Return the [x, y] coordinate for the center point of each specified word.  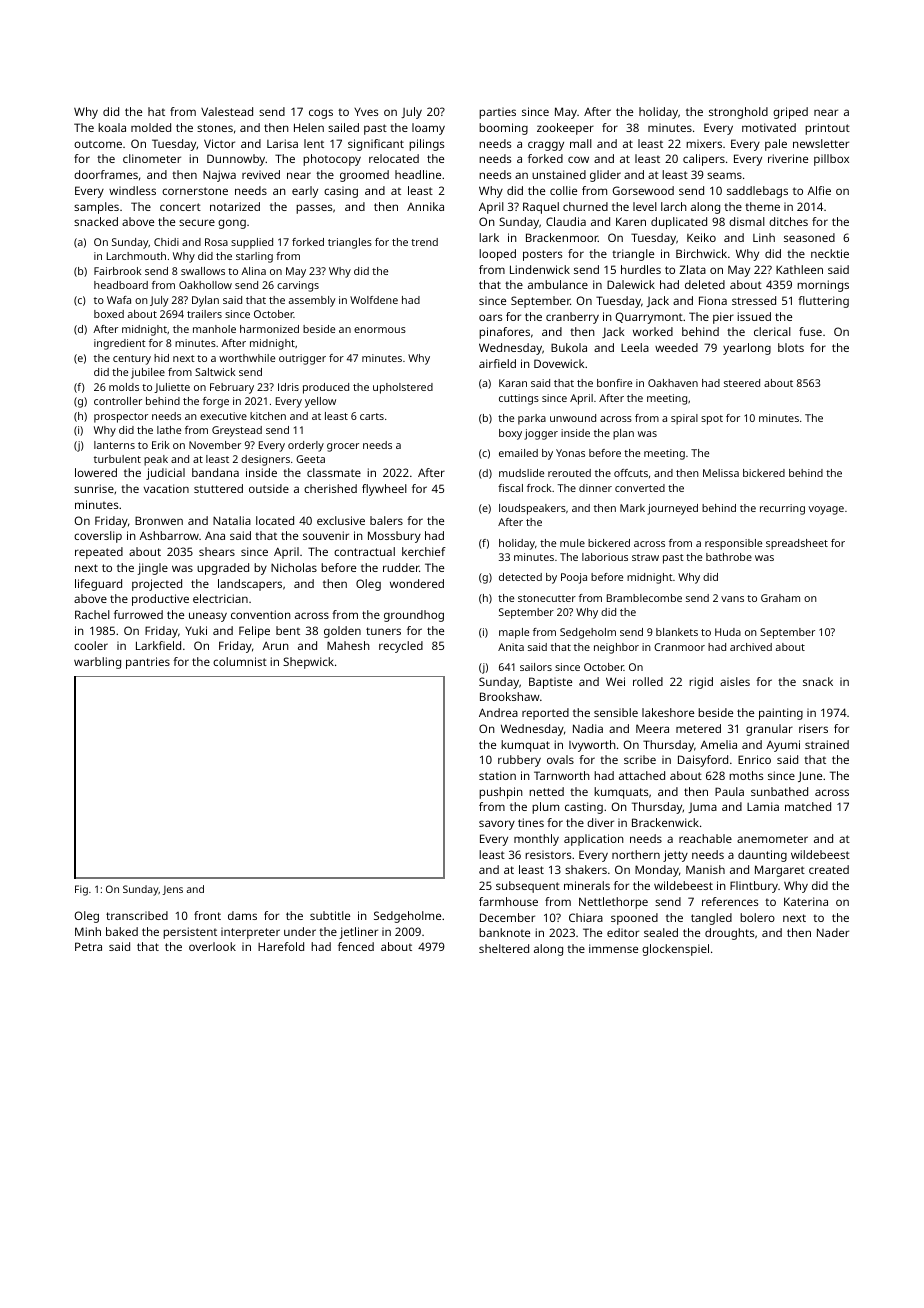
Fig [81, 890]
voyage [826, 510]
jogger [541, 434]
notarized [235, 206]
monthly [536, 840]
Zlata [692, 269]
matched [808, 806]
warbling [97, 663]
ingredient [120, 344]
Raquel [541, 208]
